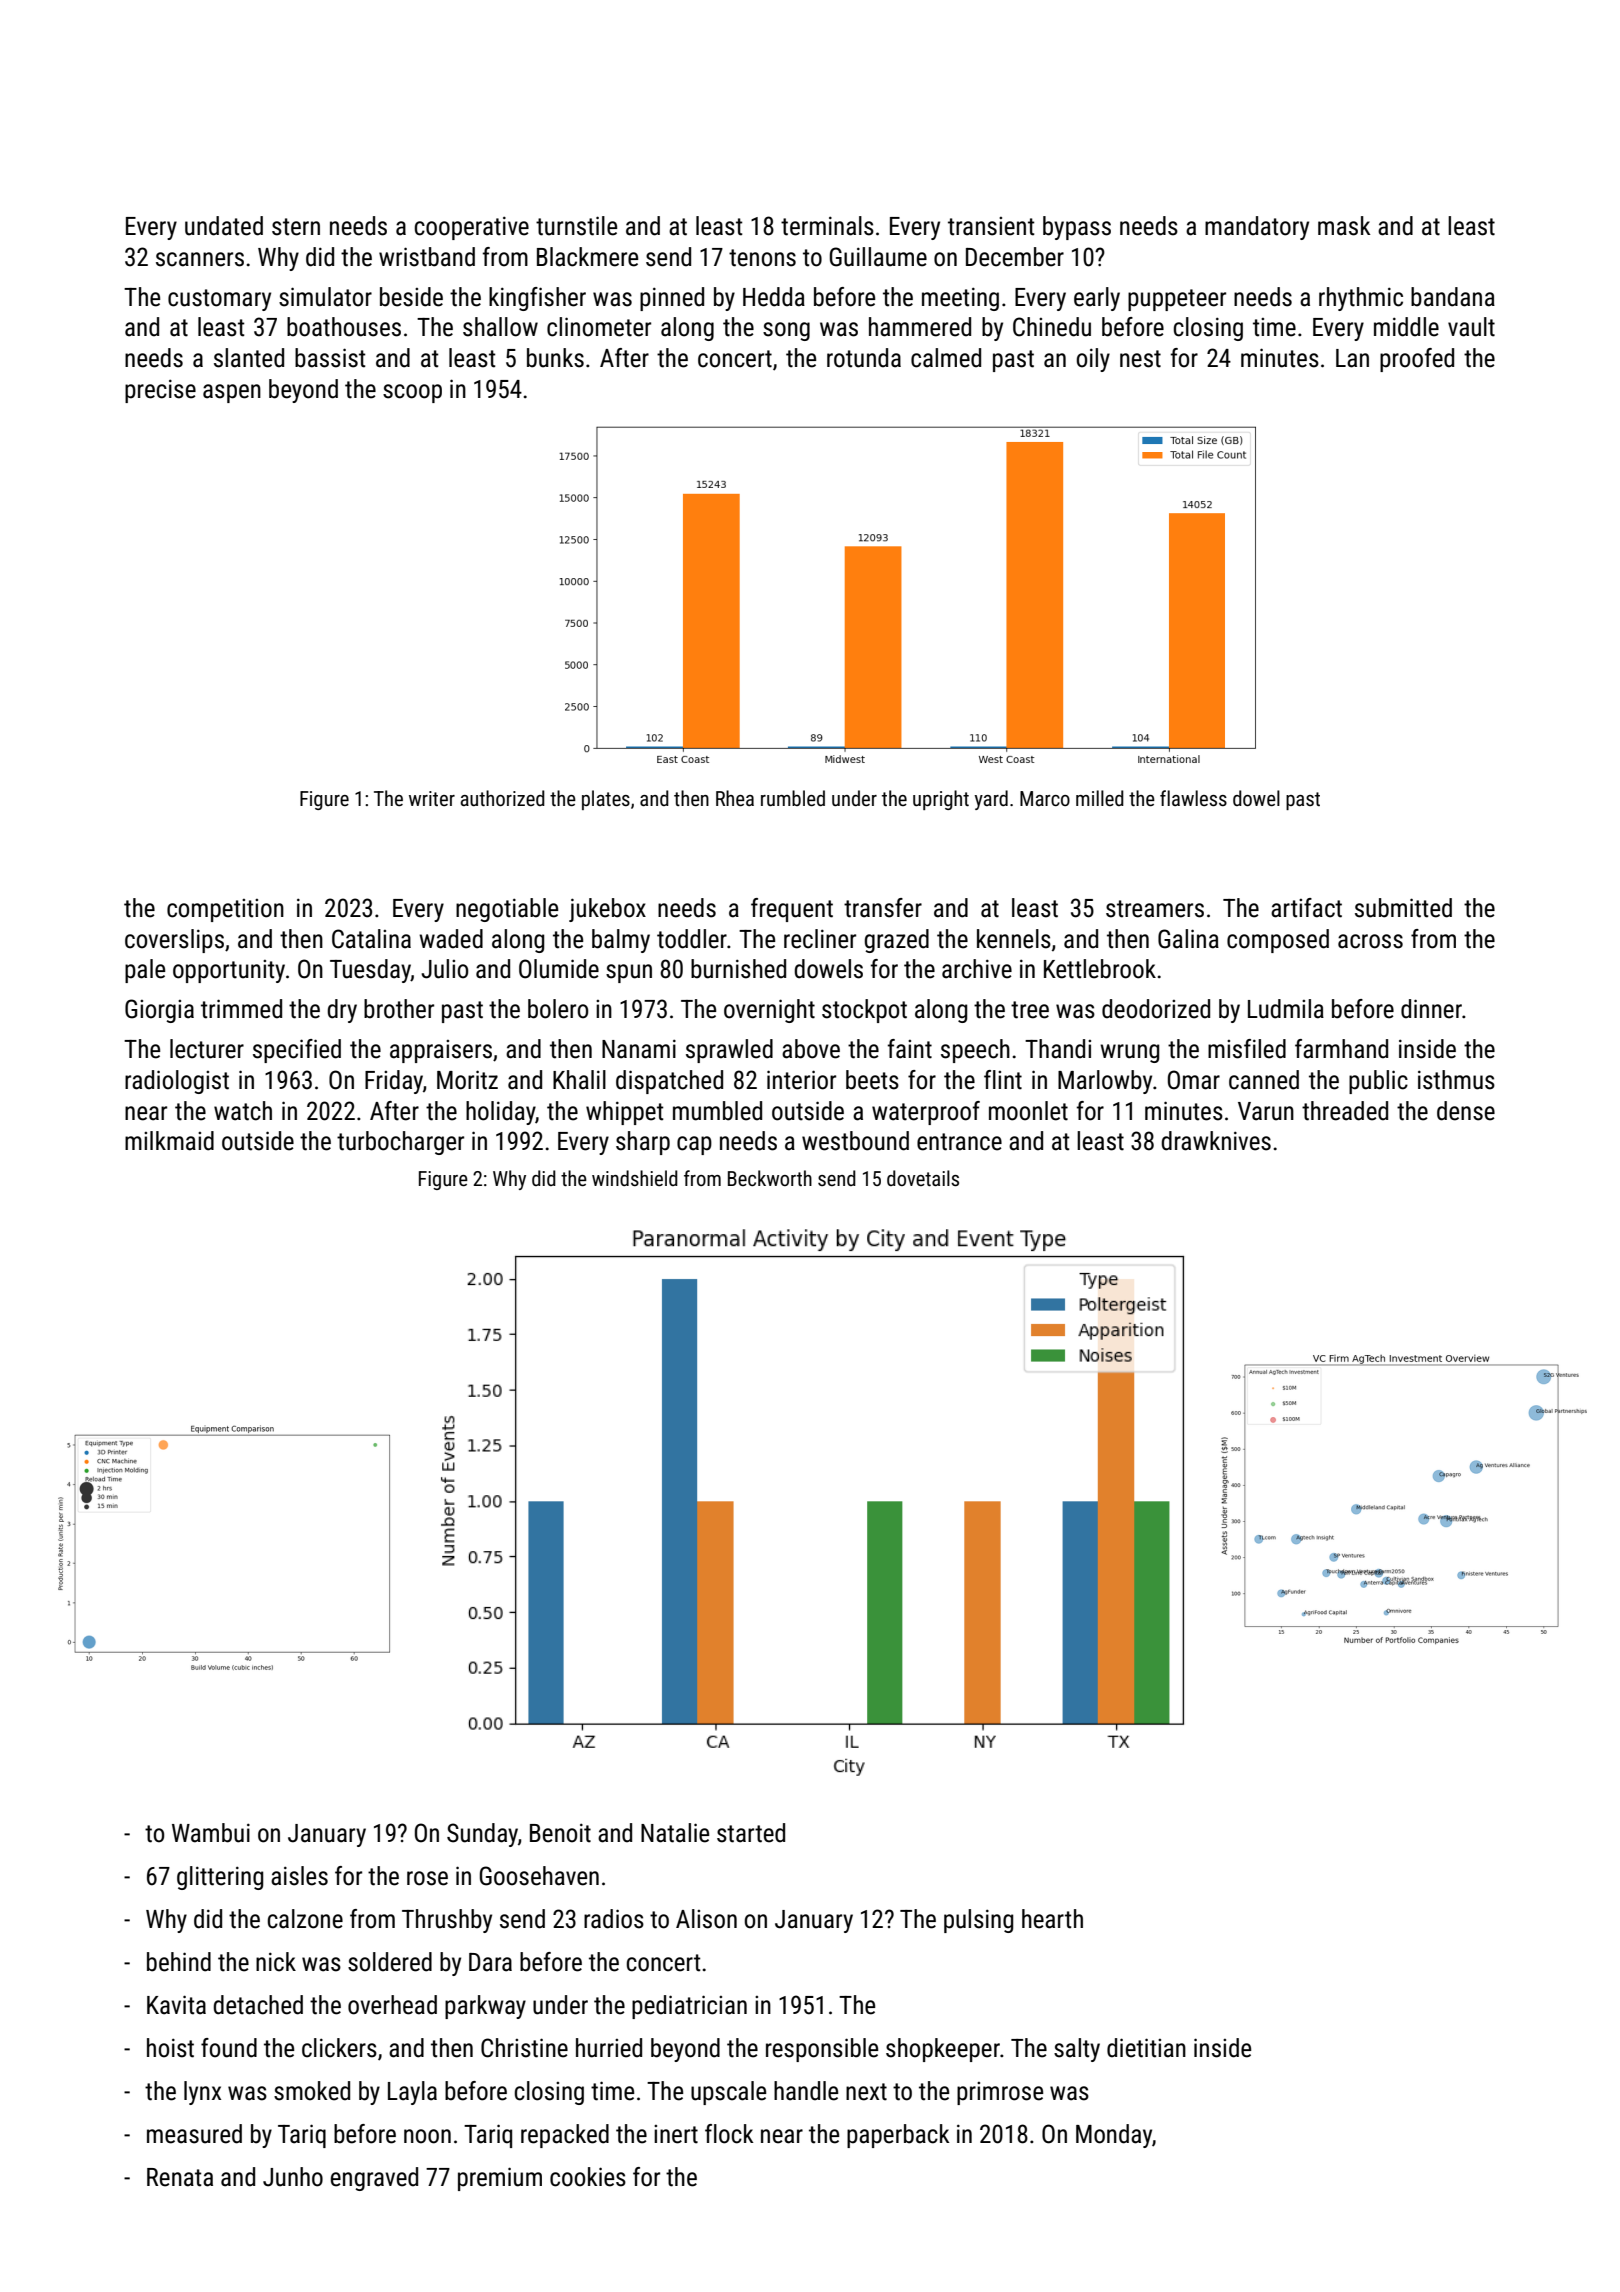 The image size is (1620, 2292). Describe the element at coordinates (1417, 360) in the screenshot. I see `proofed` at that location.
